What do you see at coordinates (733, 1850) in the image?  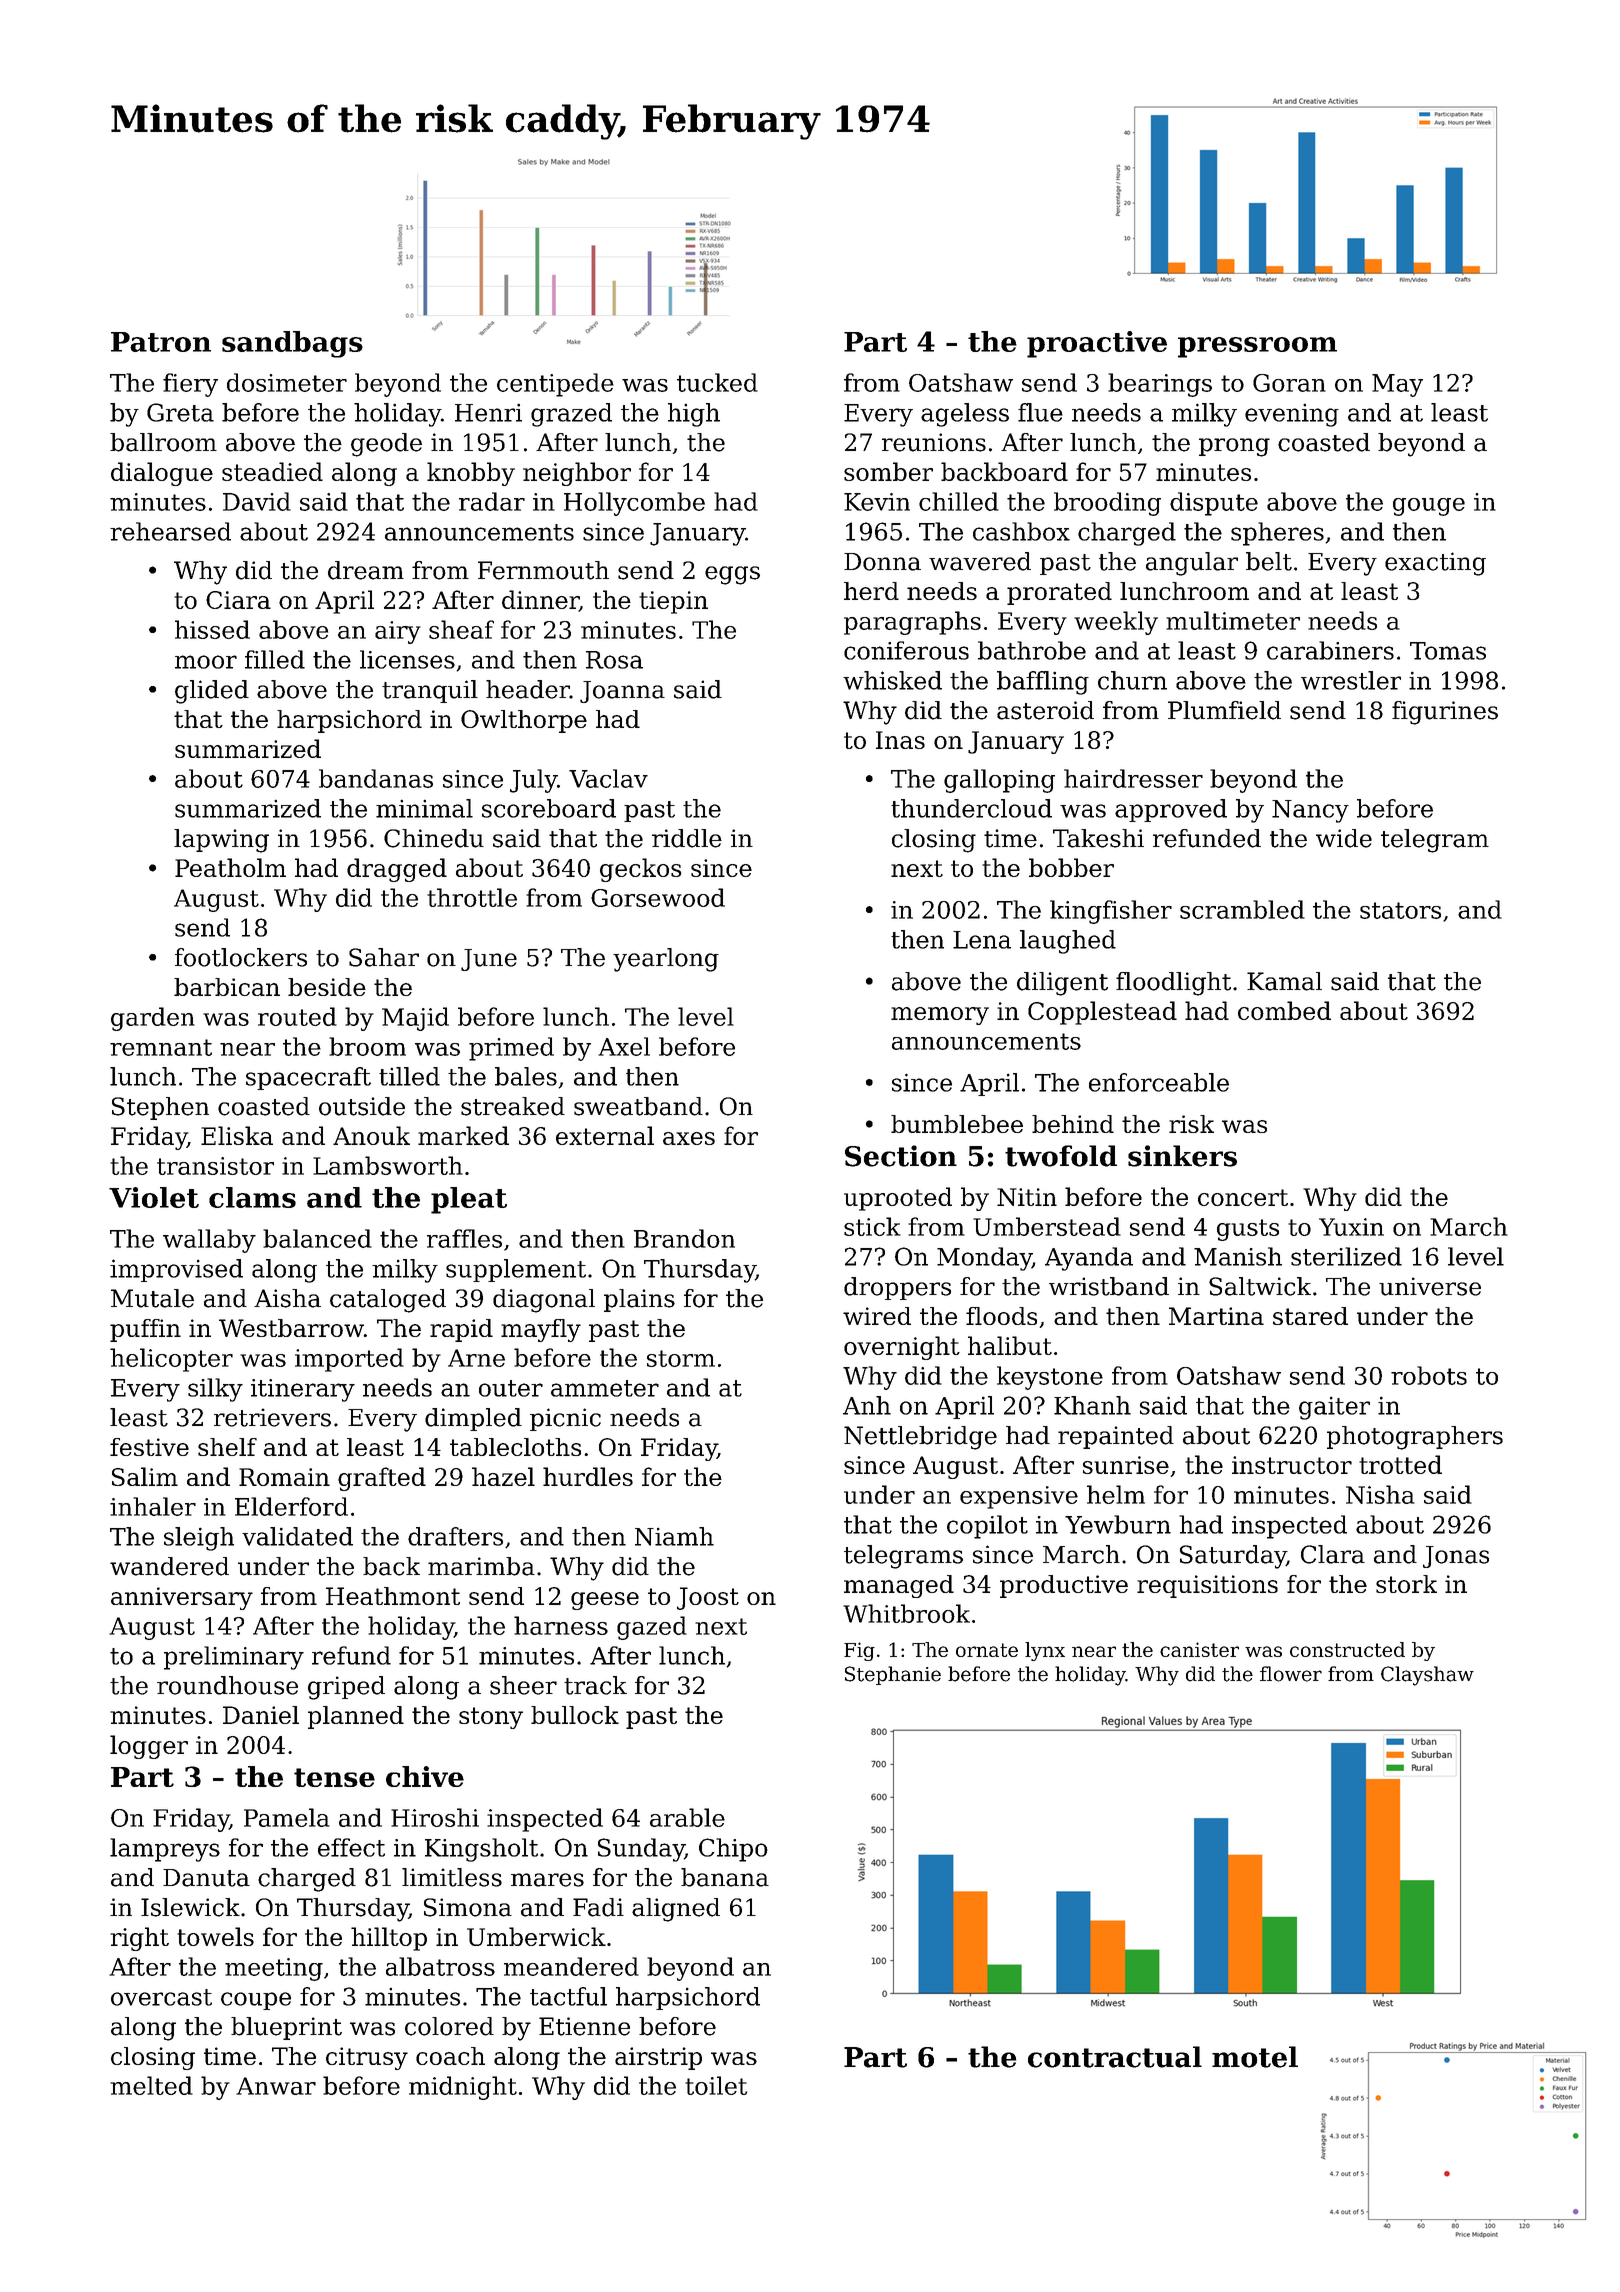 I see `Chipo` at bounding box center [733, 1850].
